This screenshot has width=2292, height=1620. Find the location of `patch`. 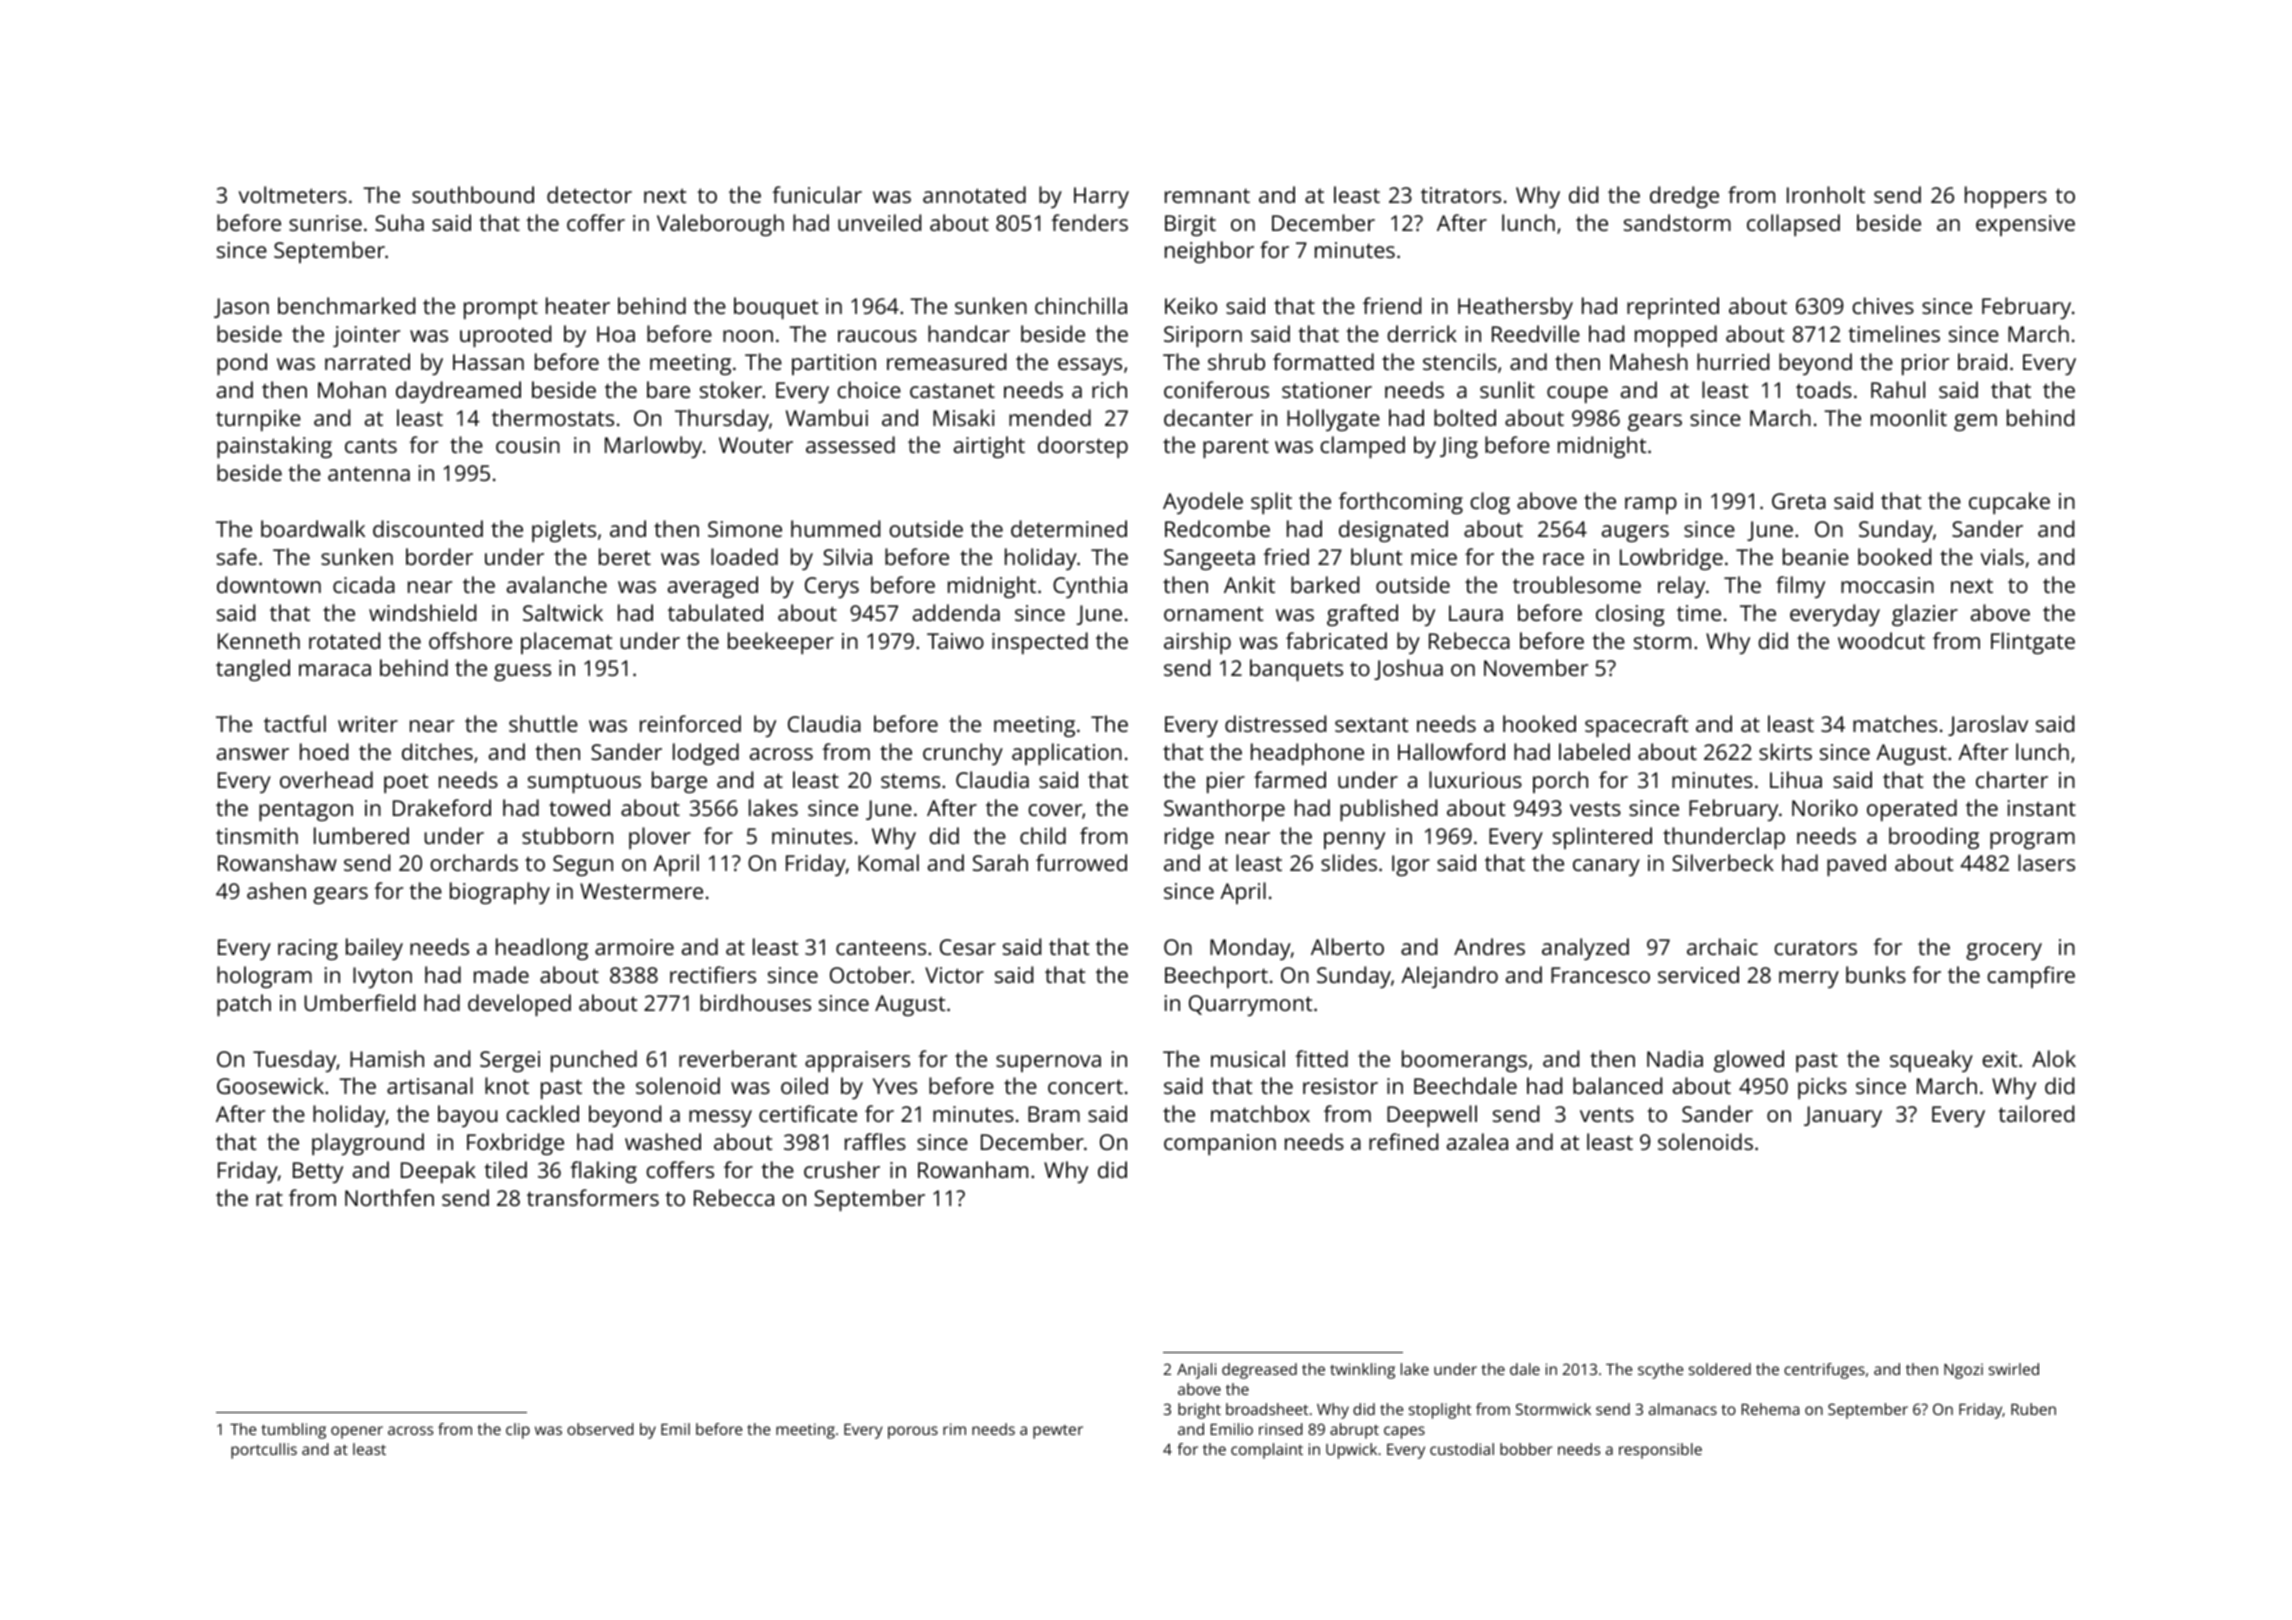

patch is located at coordinates (244, 1005).
